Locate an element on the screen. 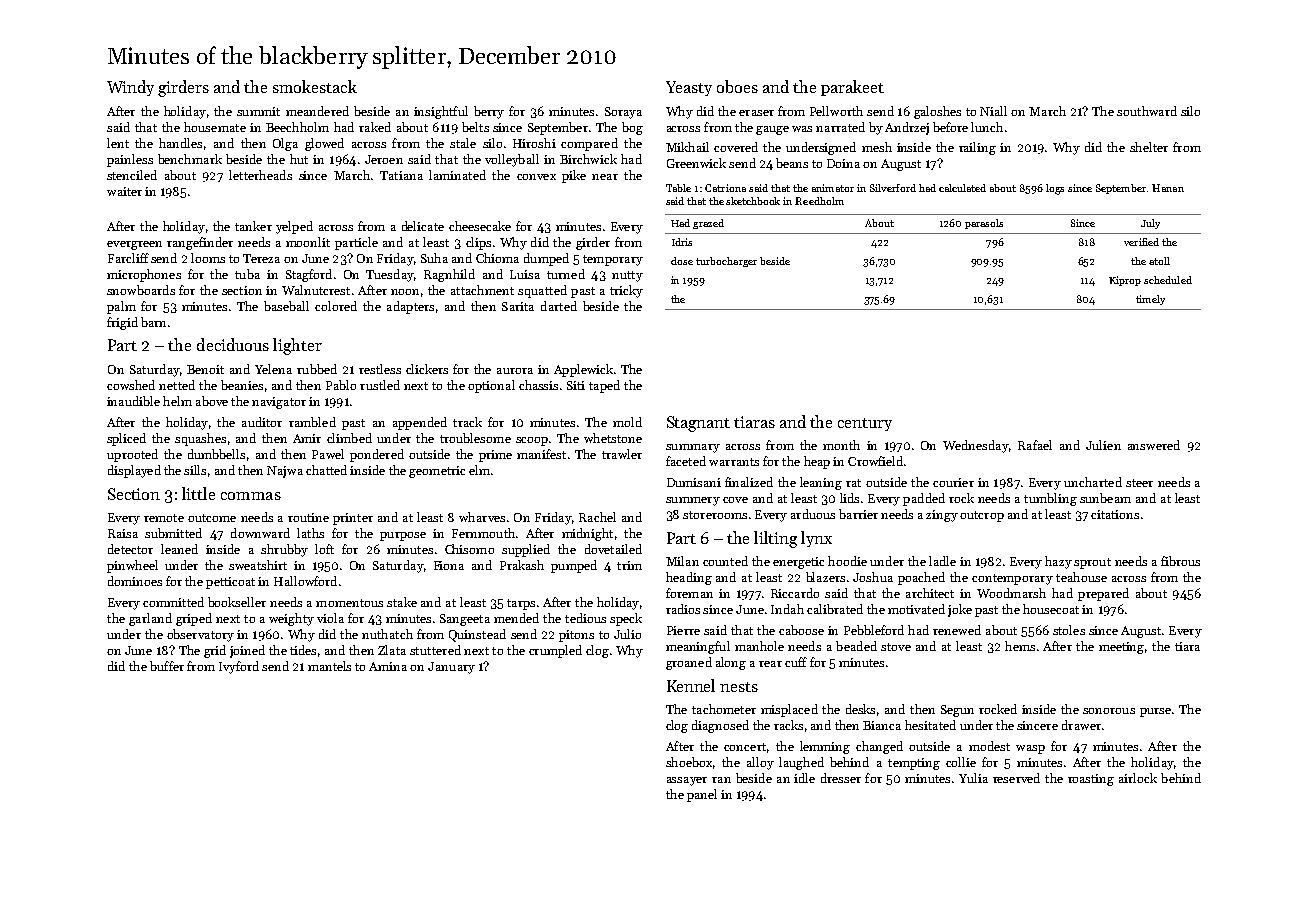 The image size is (1308, 924). southward is located at coordinates (1147, 111).
